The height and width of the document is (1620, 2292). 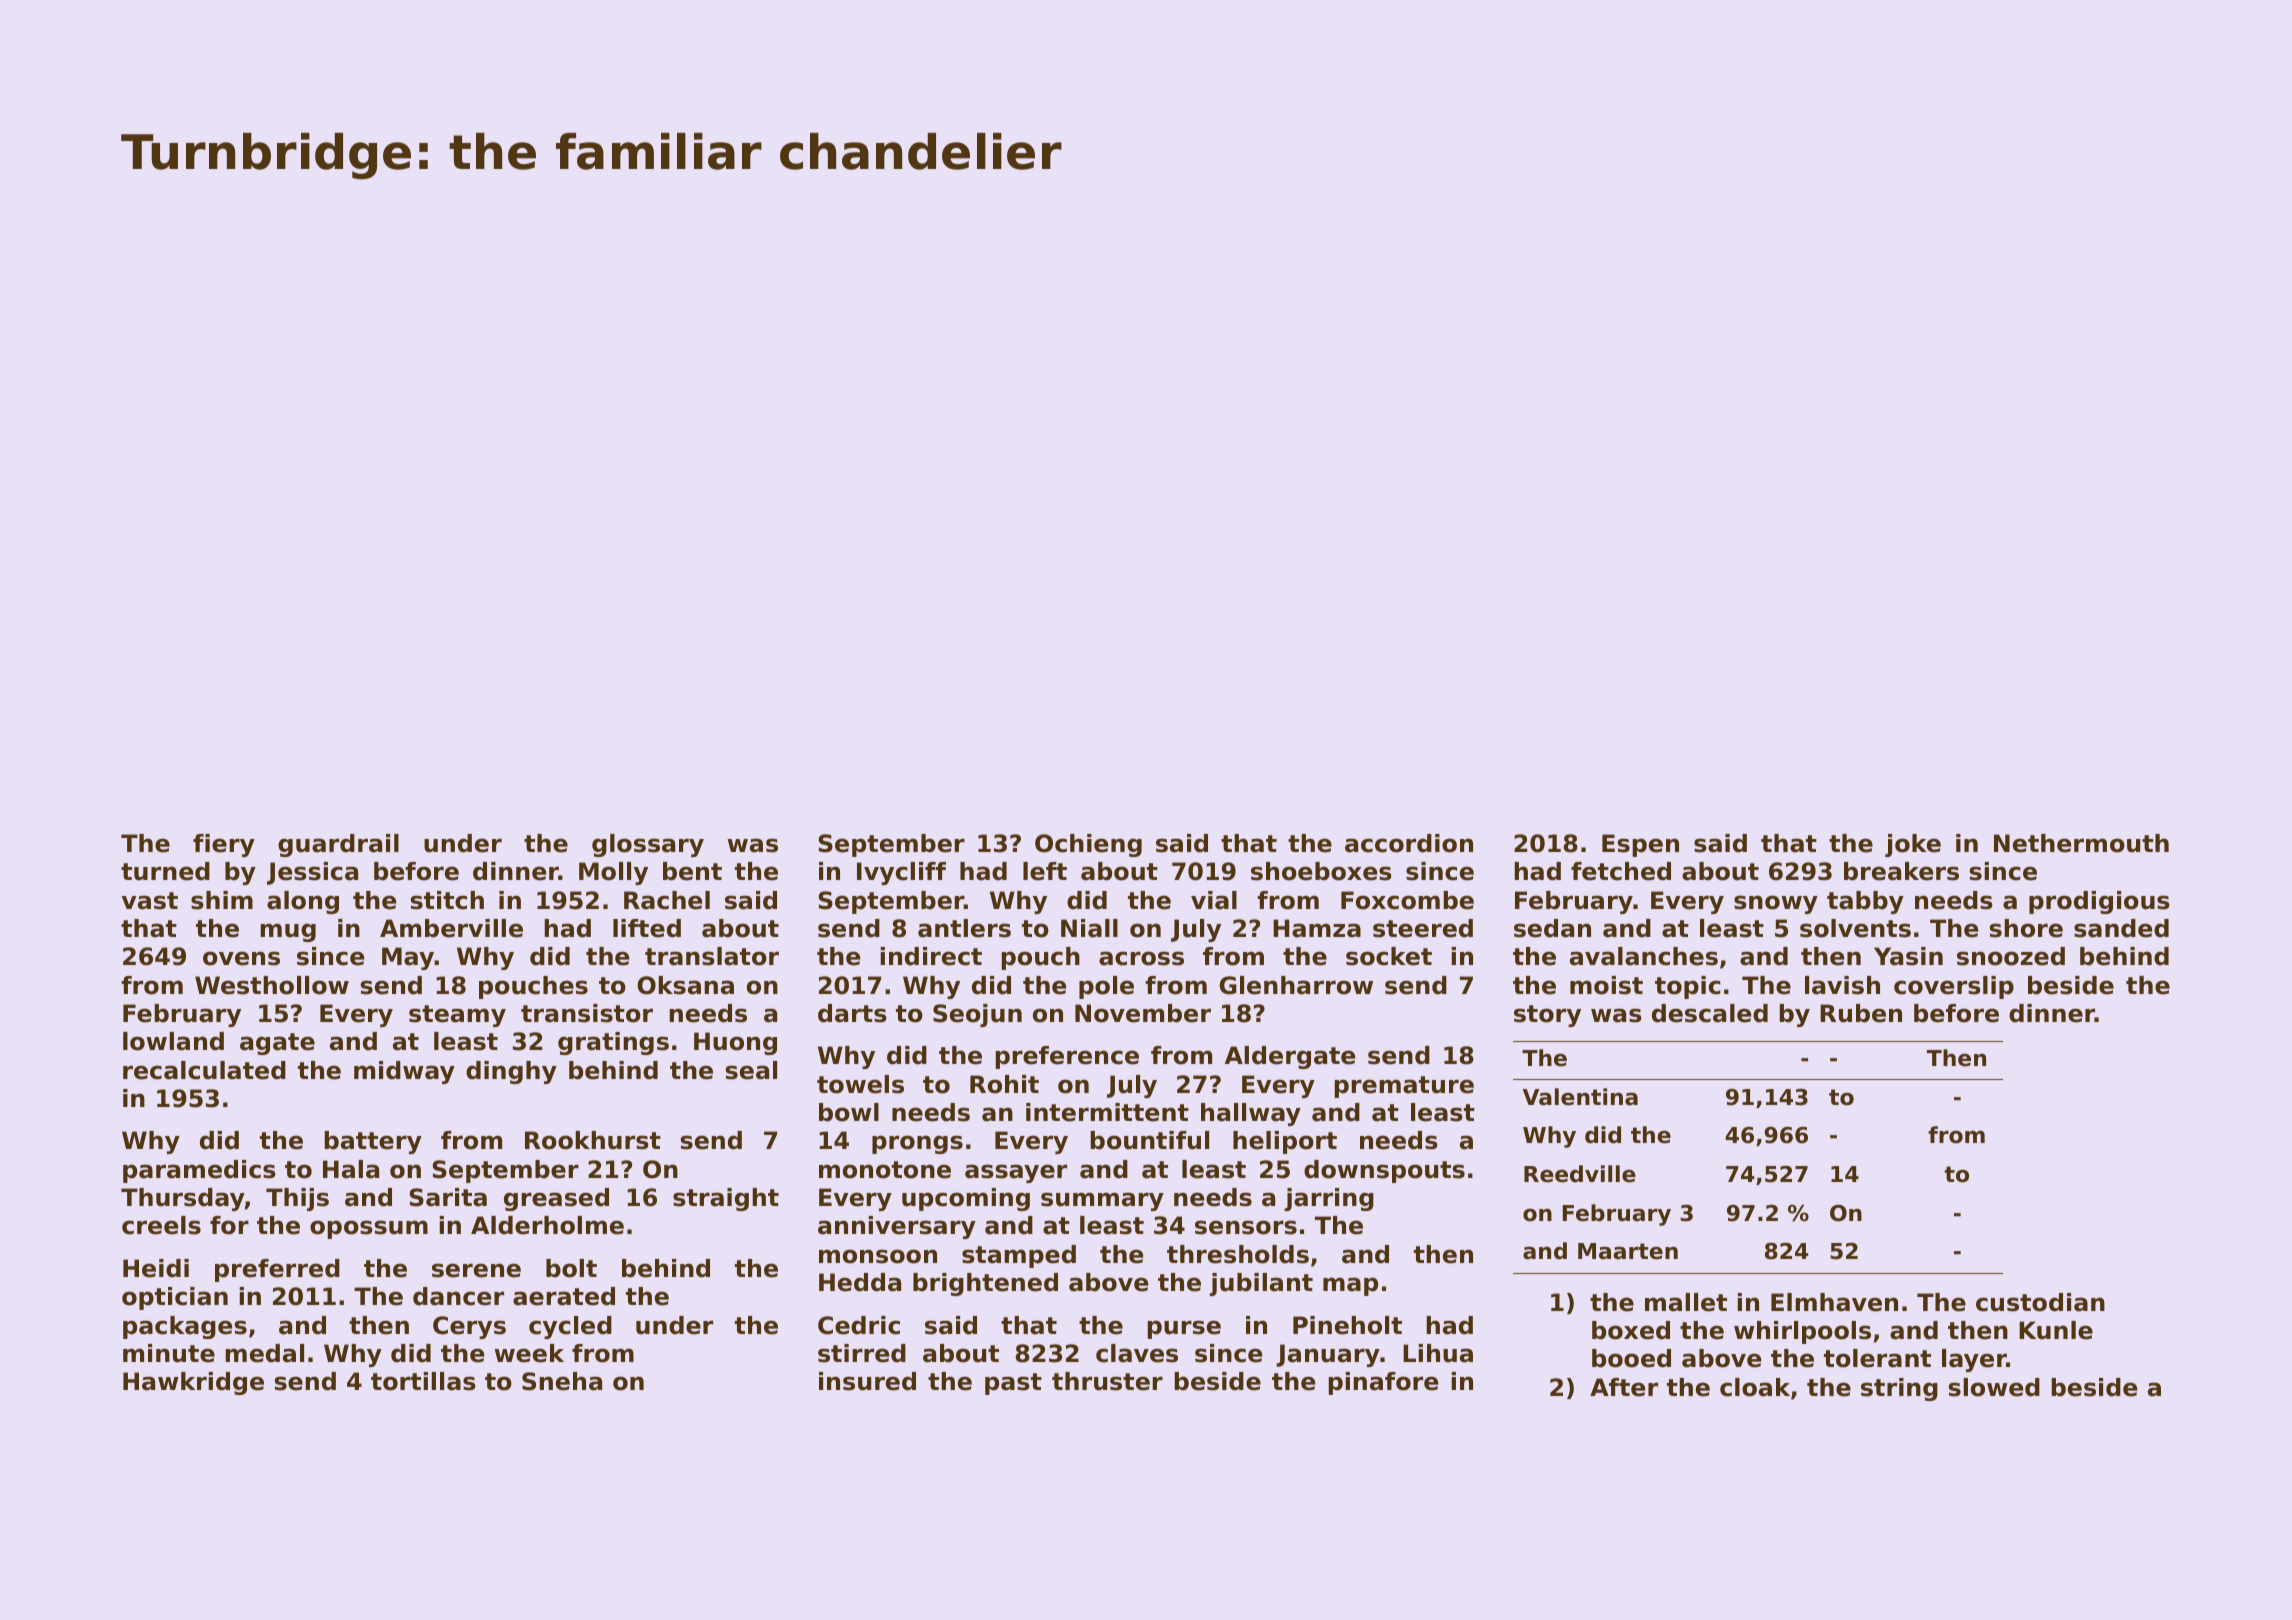 What do you see at coordinates (1089, 928) in the document?
I see `Niall` at bounding box center [1089, 928].
